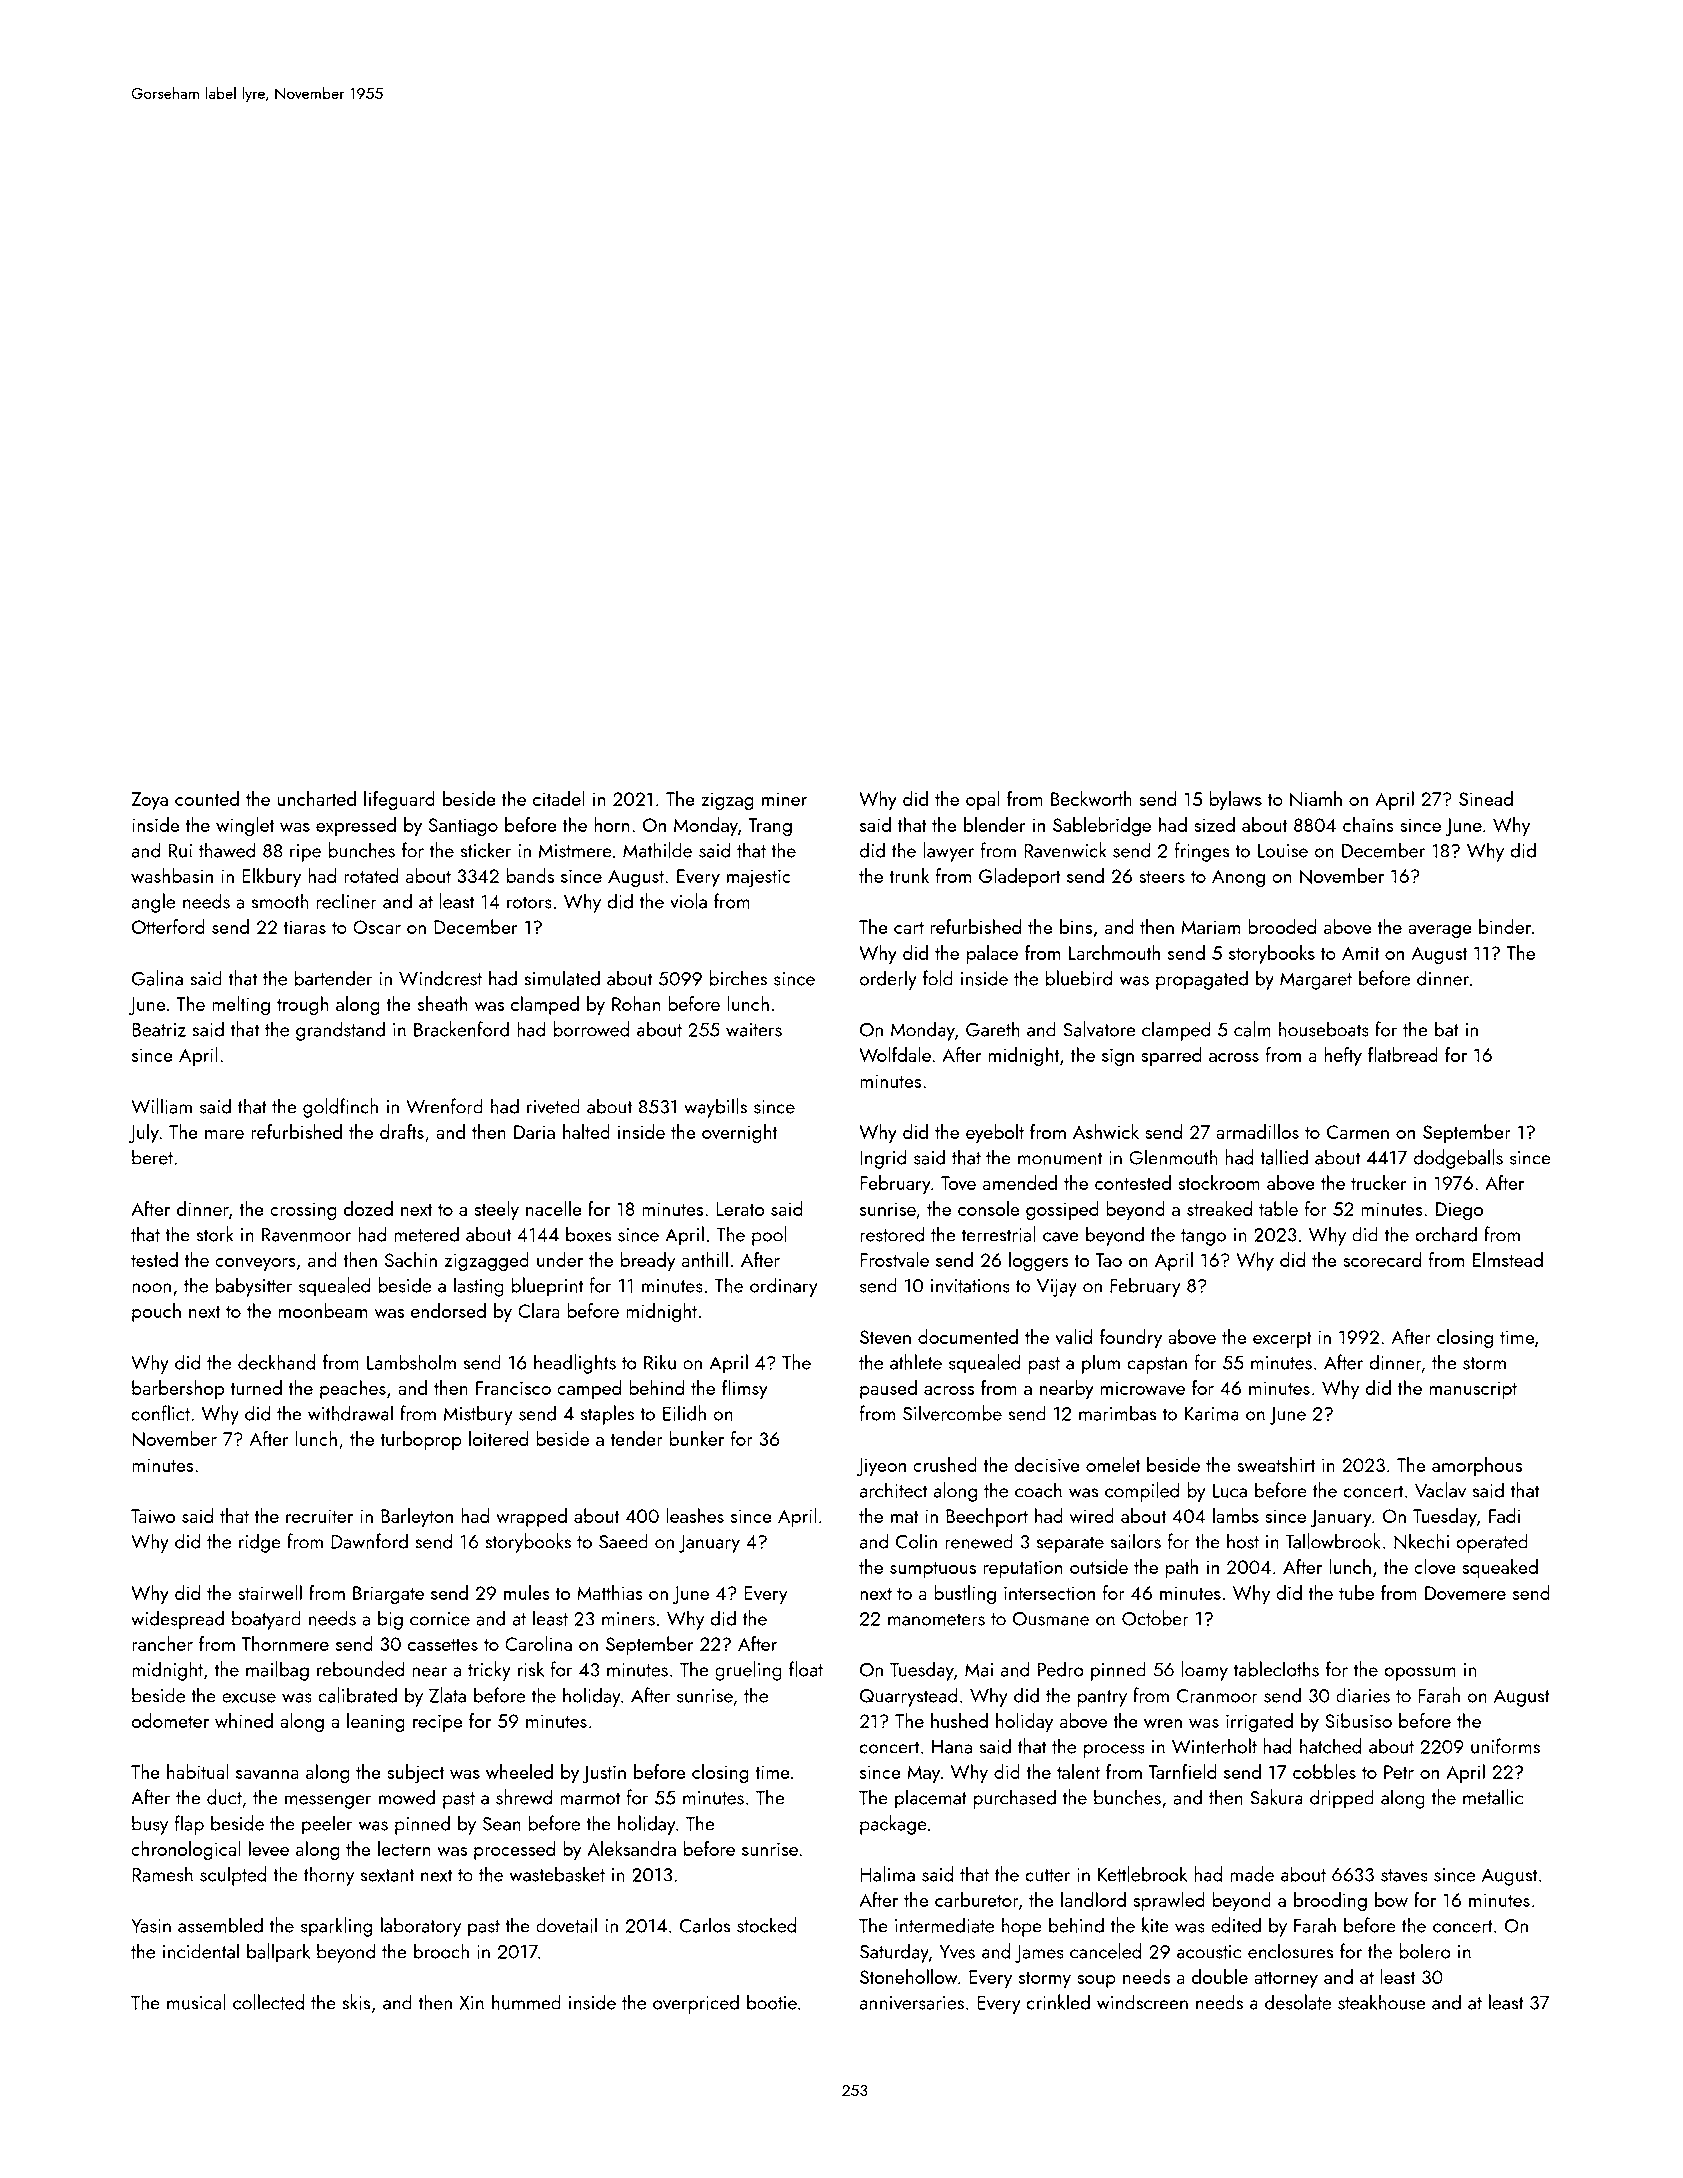 The height and width of the image is (2178, 1683). What do you see at coordinates (1420, 1674) in the image?
I see `opossum` at bounding box center [1420, 1674].
